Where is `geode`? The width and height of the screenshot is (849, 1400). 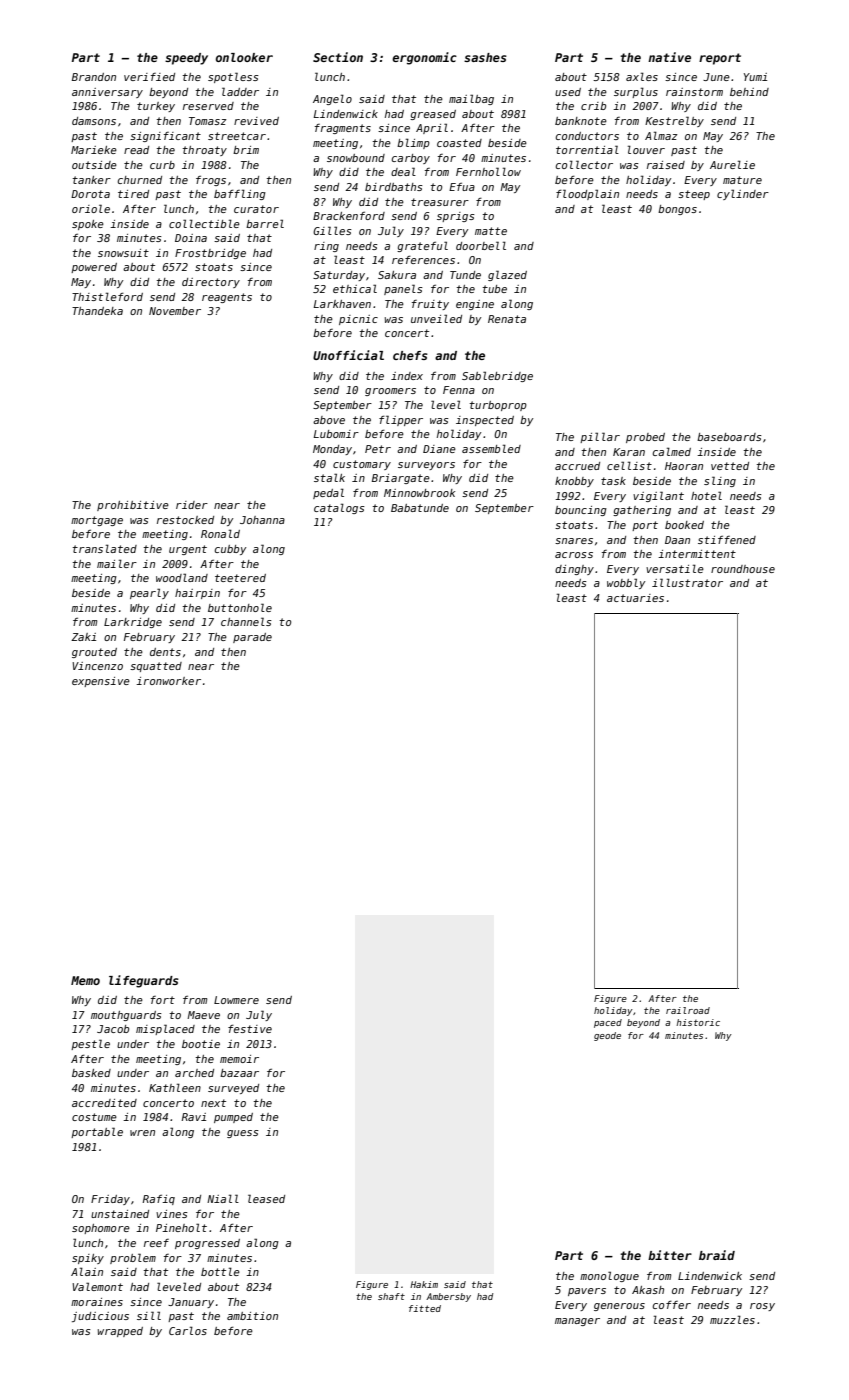
geode is located at coordinates (607, 1036).
